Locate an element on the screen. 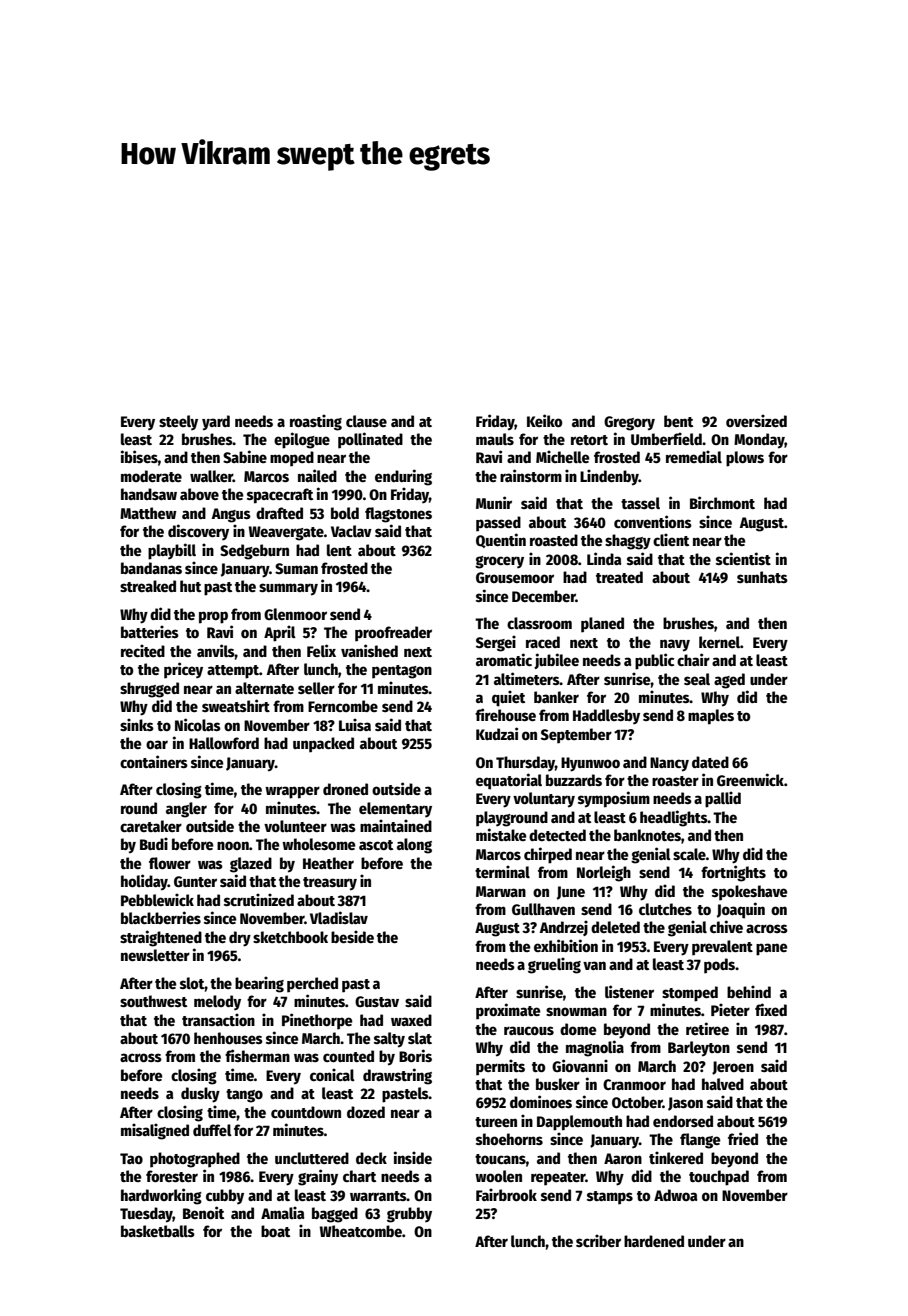 The height and width of the screenshot is (1316, 908). Nicolas is located at coordinates (198, 724).
